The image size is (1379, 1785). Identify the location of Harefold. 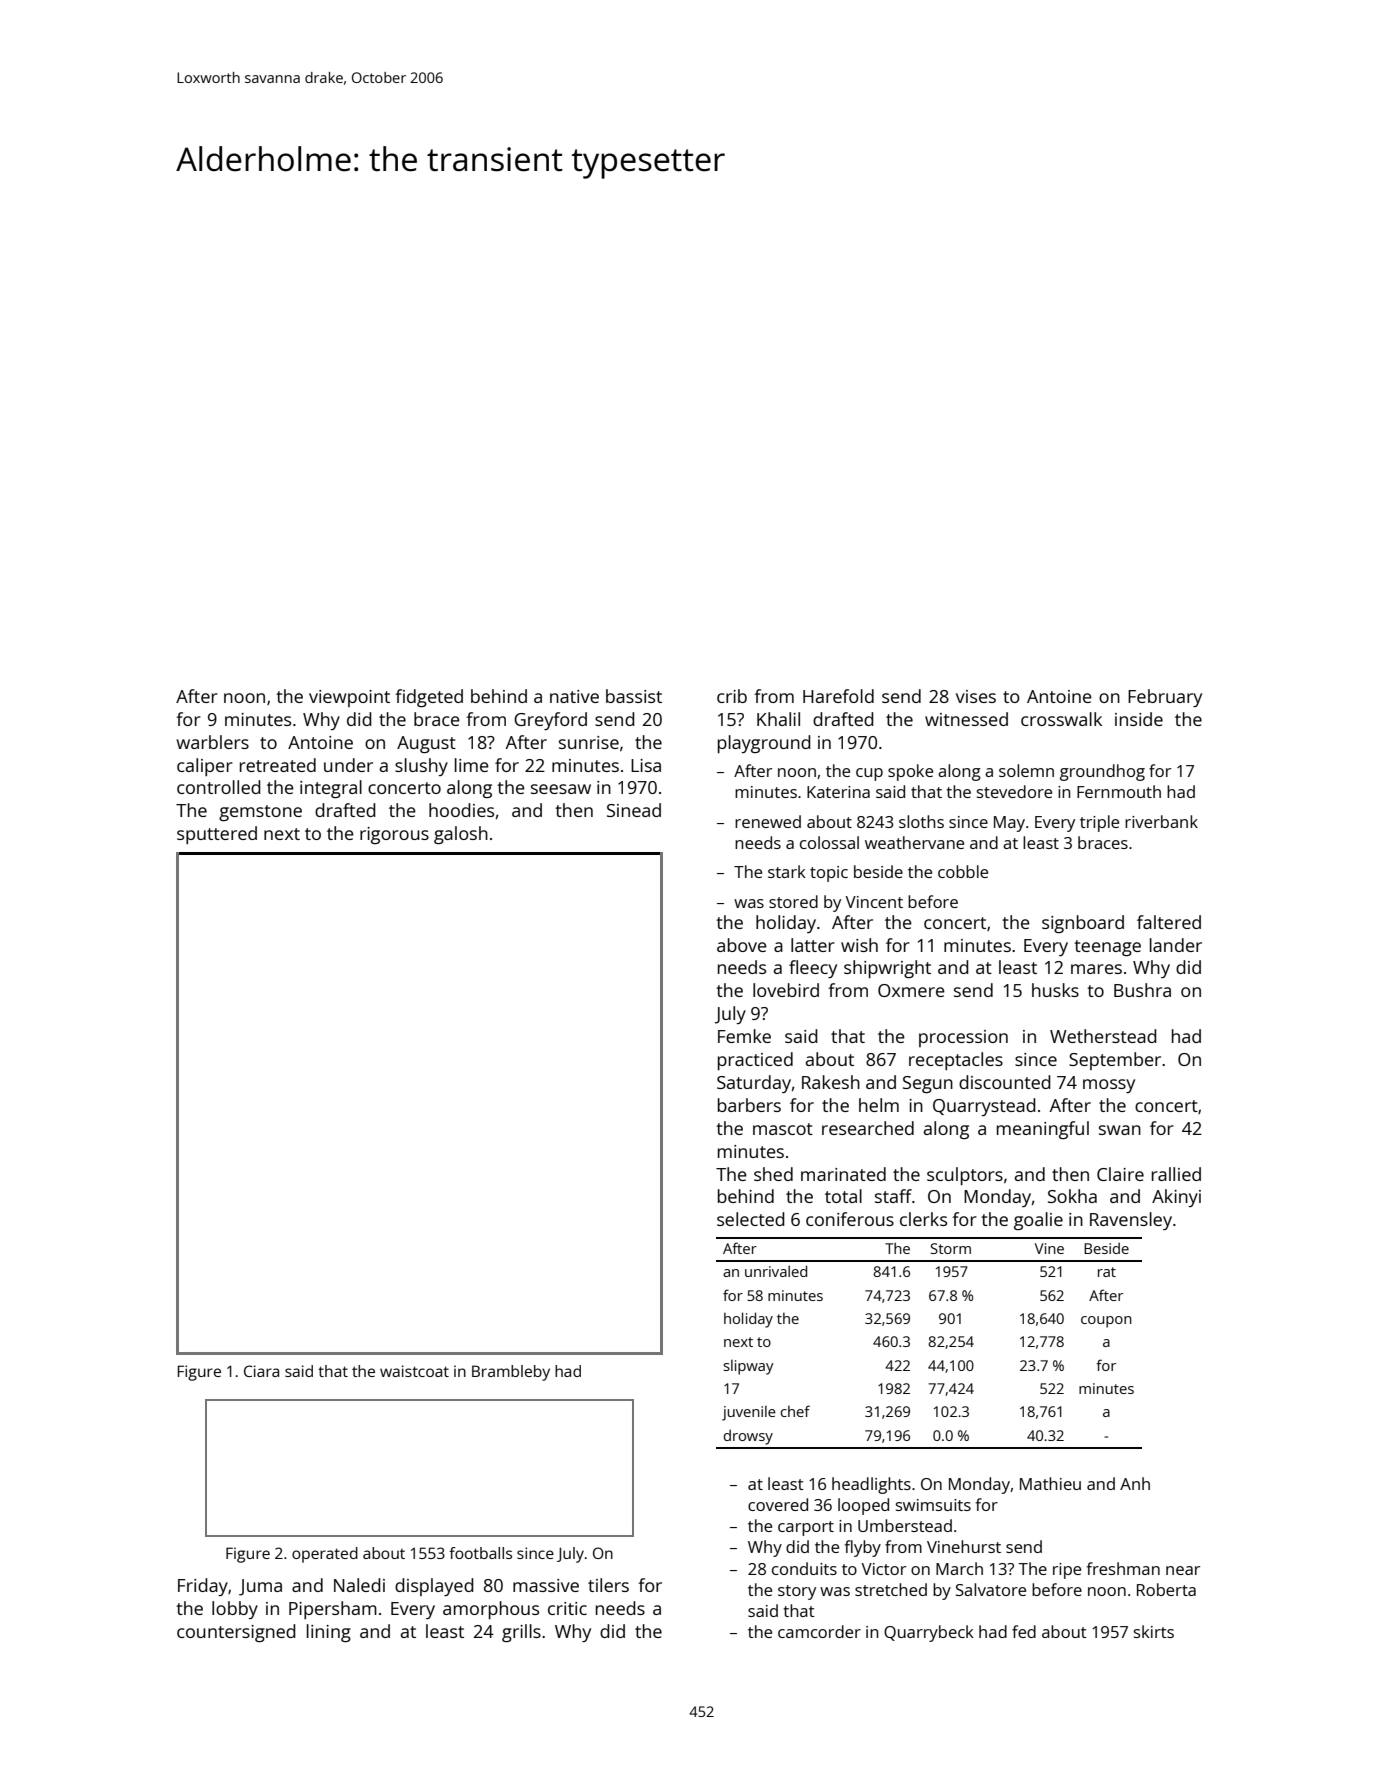
(838, 696).
